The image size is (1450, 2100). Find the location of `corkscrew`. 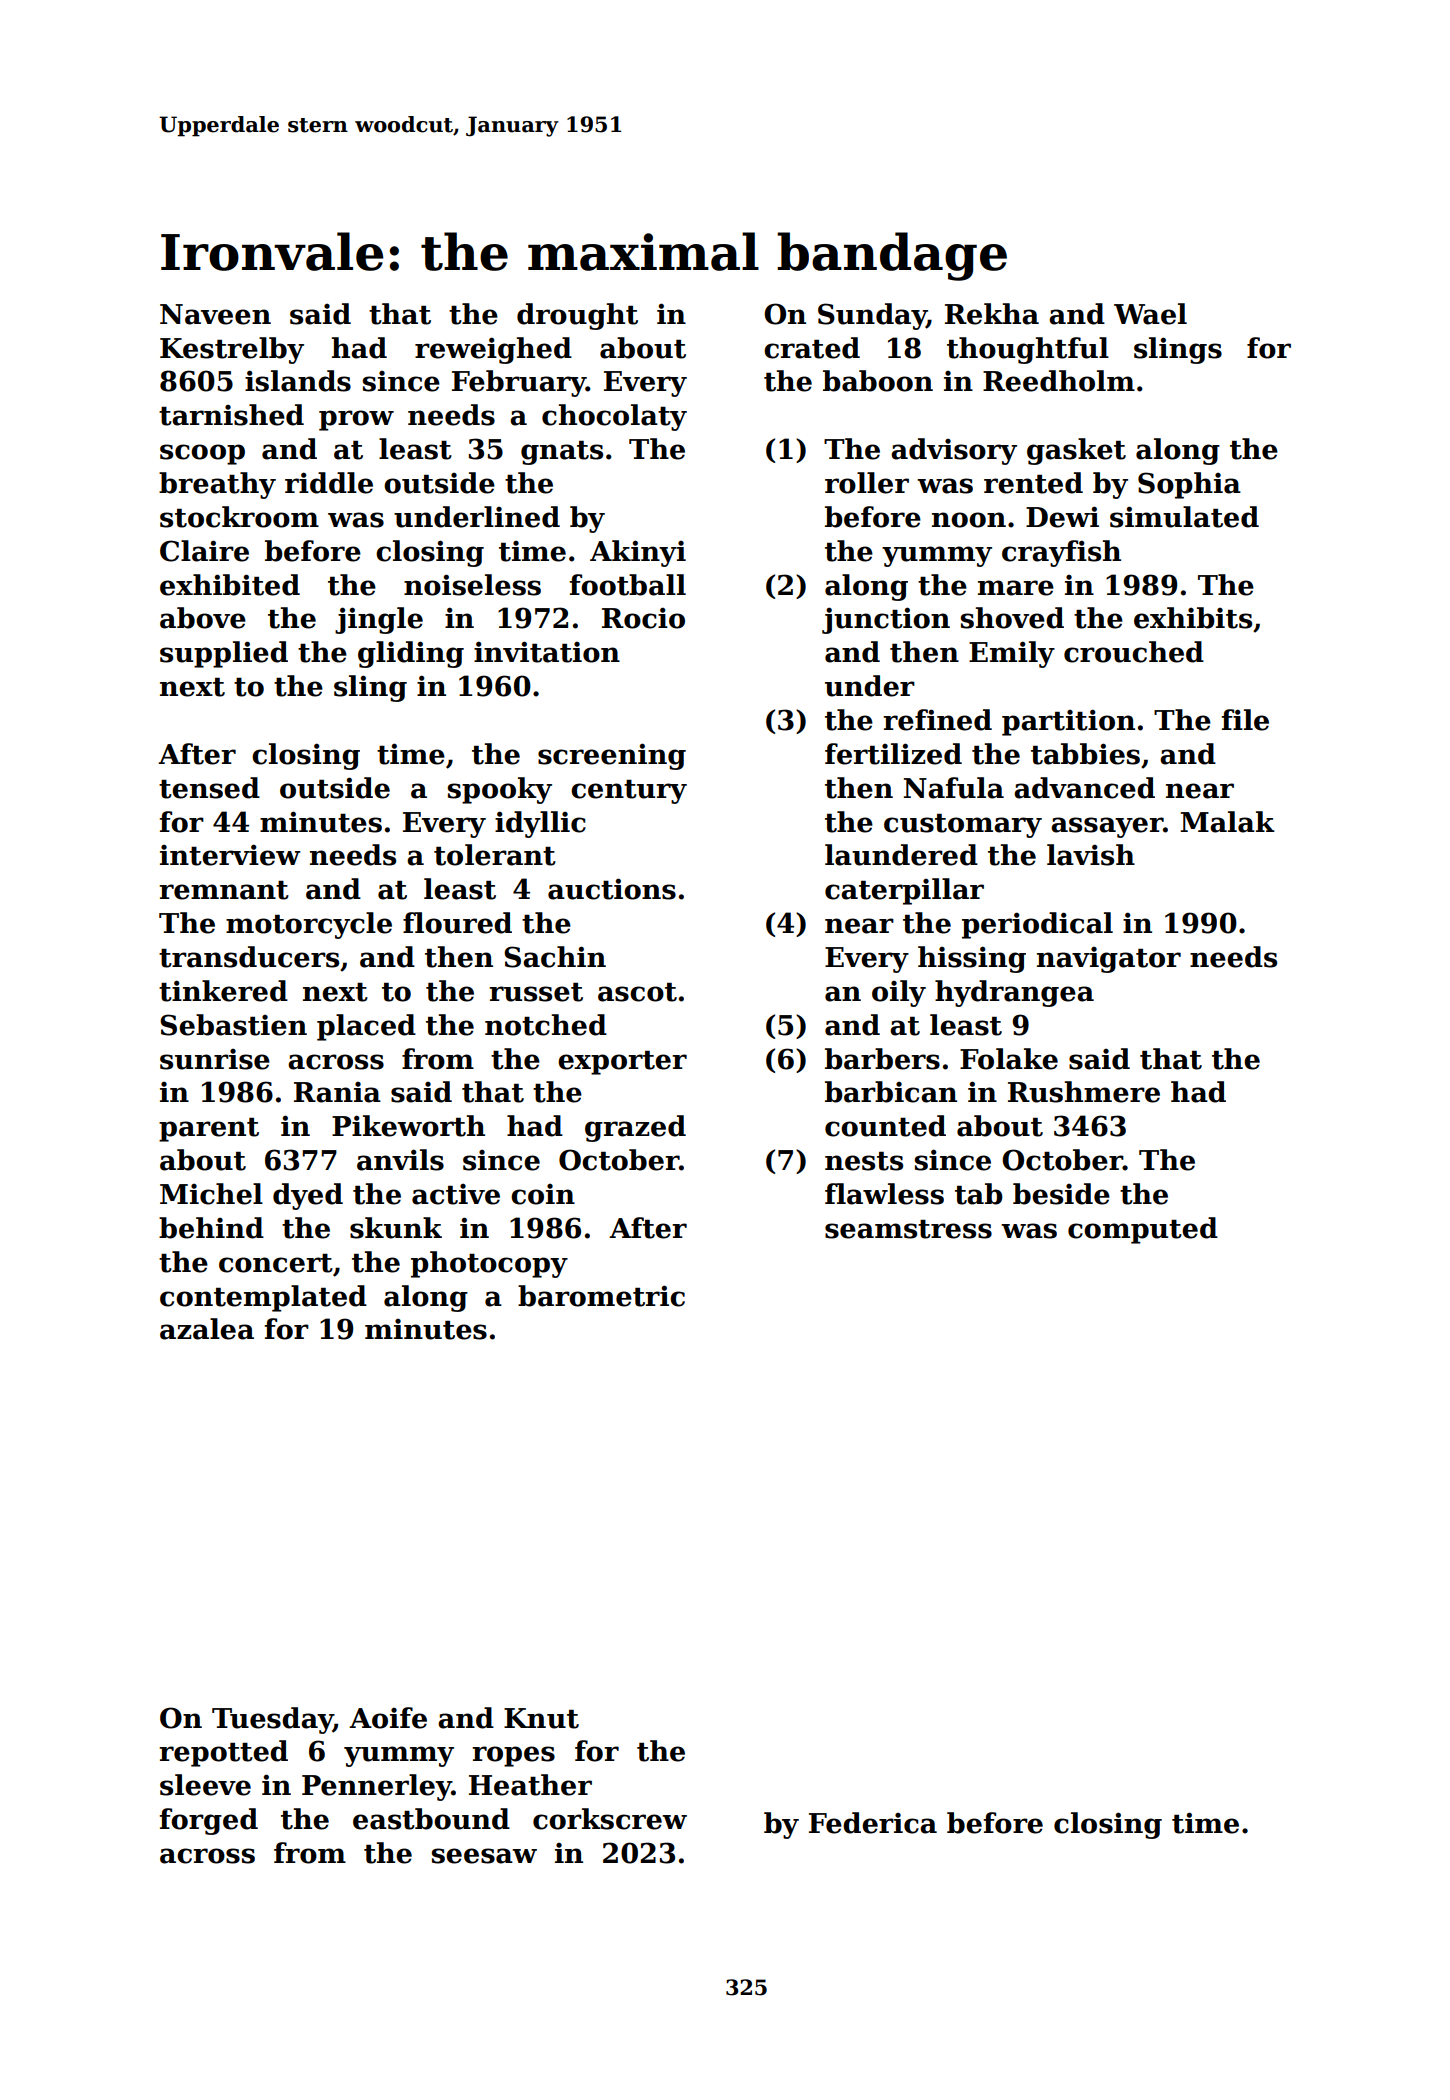

corkscrew is located at coordinates (610, 1819).
